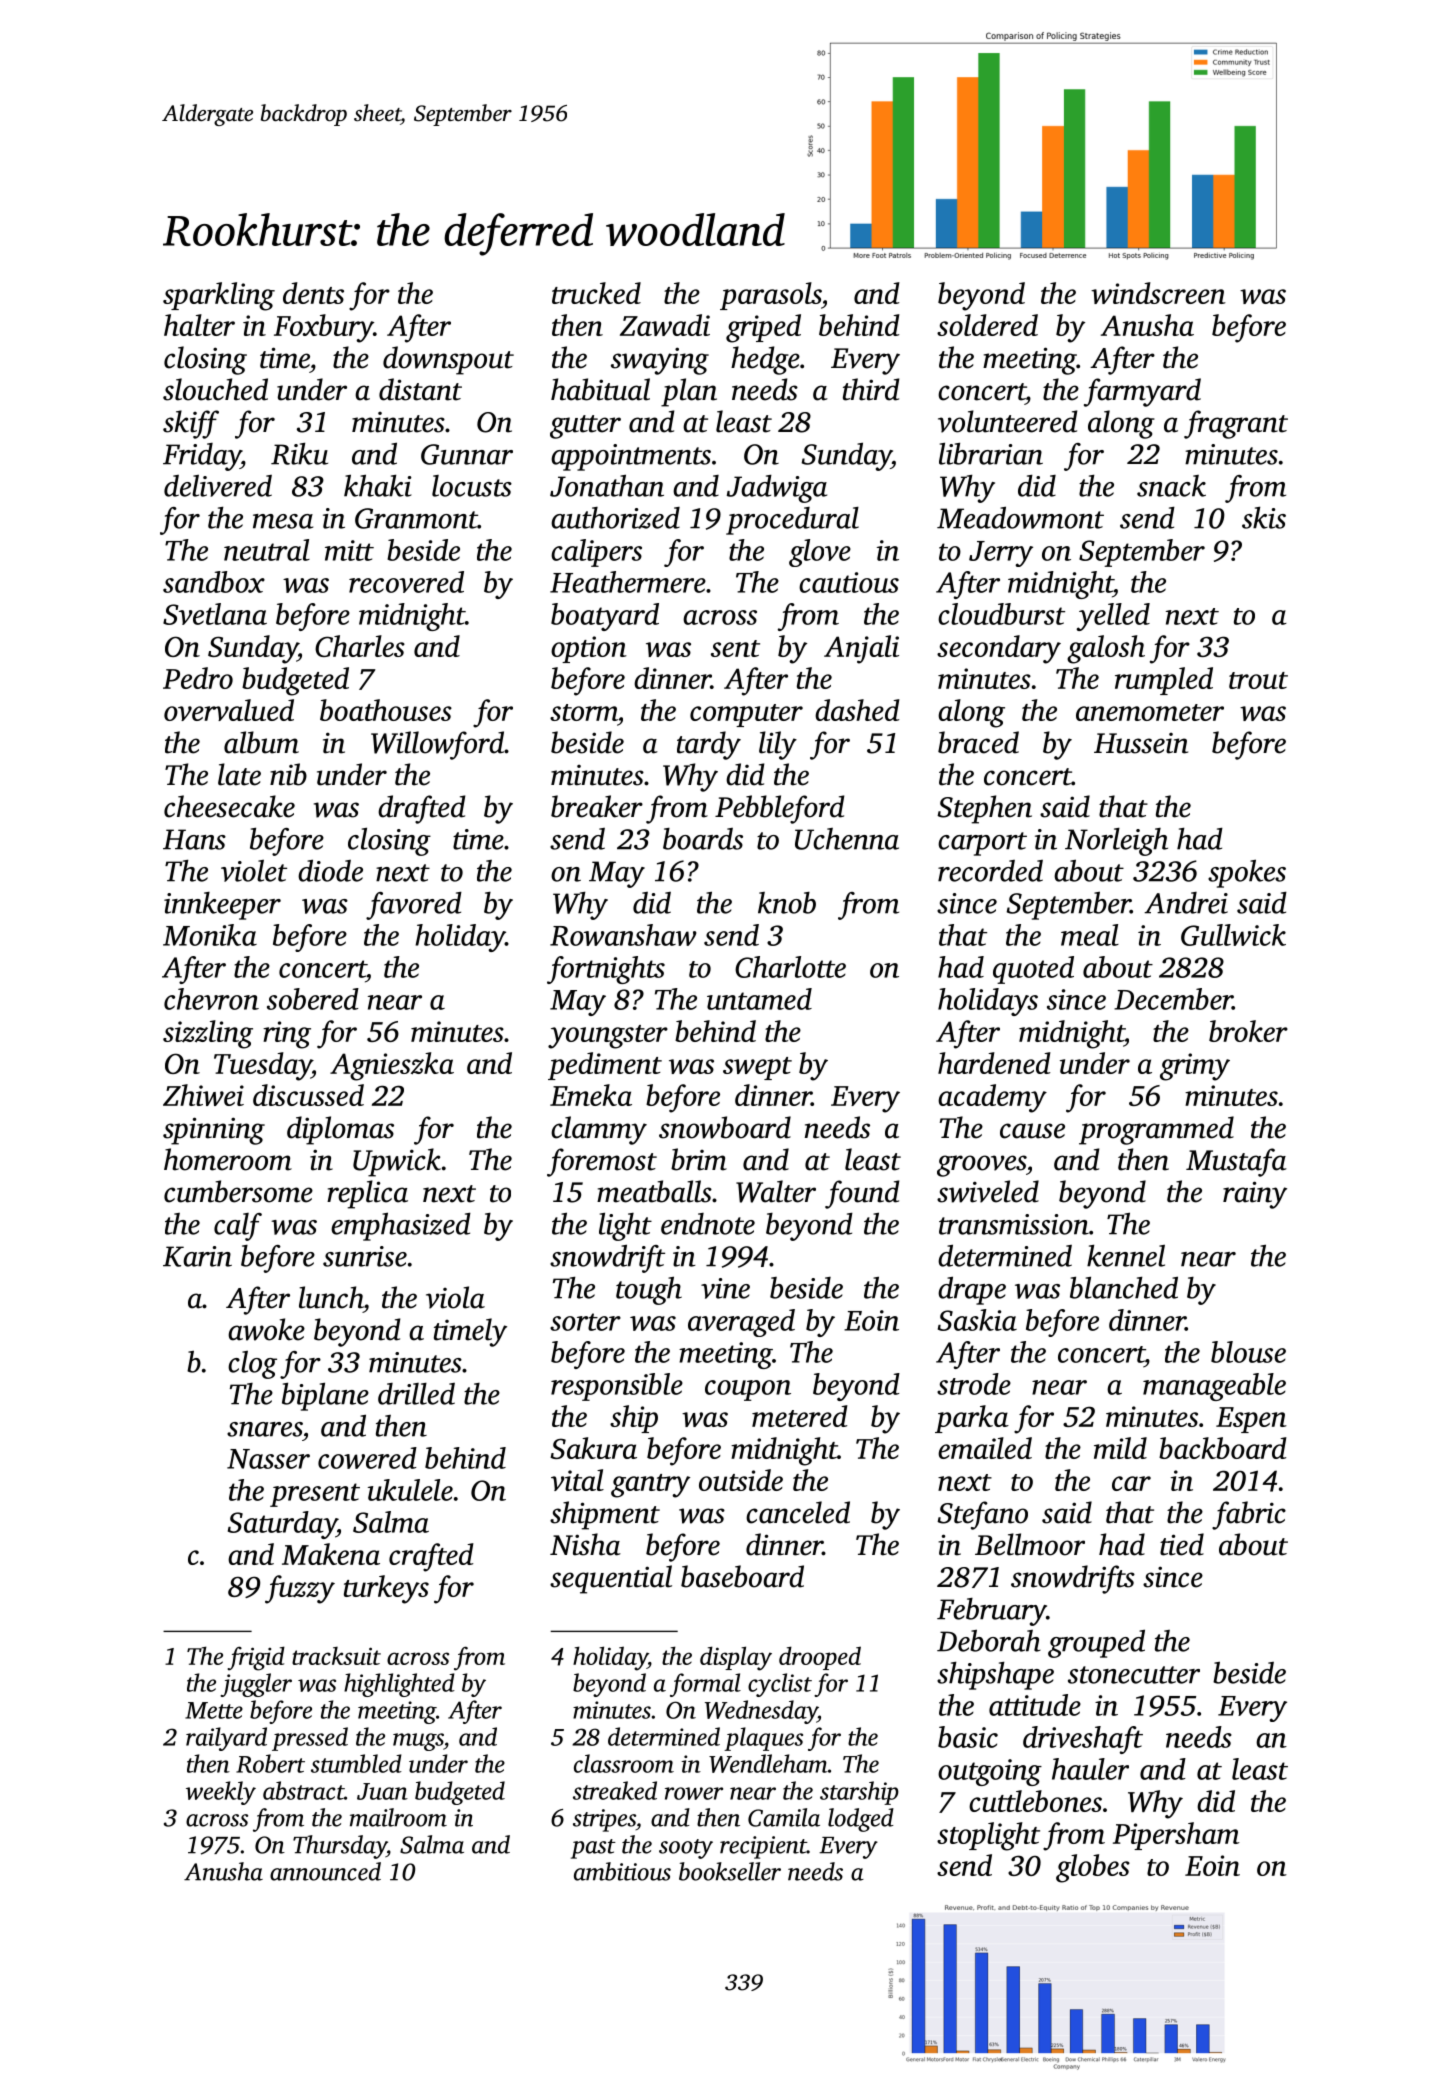 This screenshot has height=2100, width=1450. Describe the element at coordinates (604, 1820) in the screenshot. I see `stripes` at that location.
